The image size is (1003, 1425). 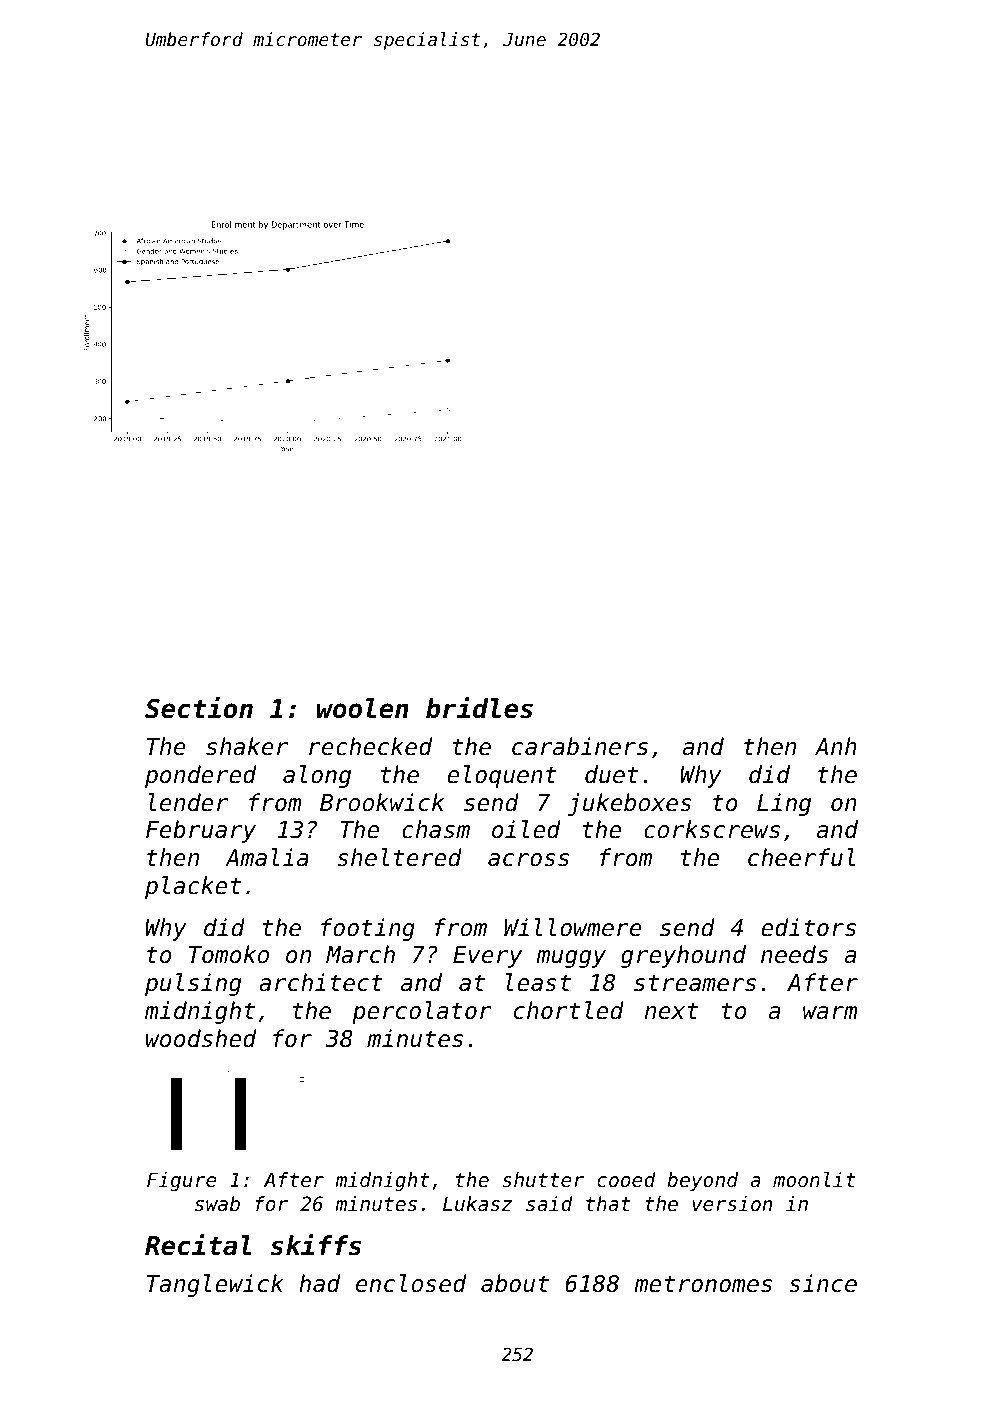 What do you see at coordinates (836, 746) in the screenshot?
I see `Anh` at bounding box center [836, 746].
